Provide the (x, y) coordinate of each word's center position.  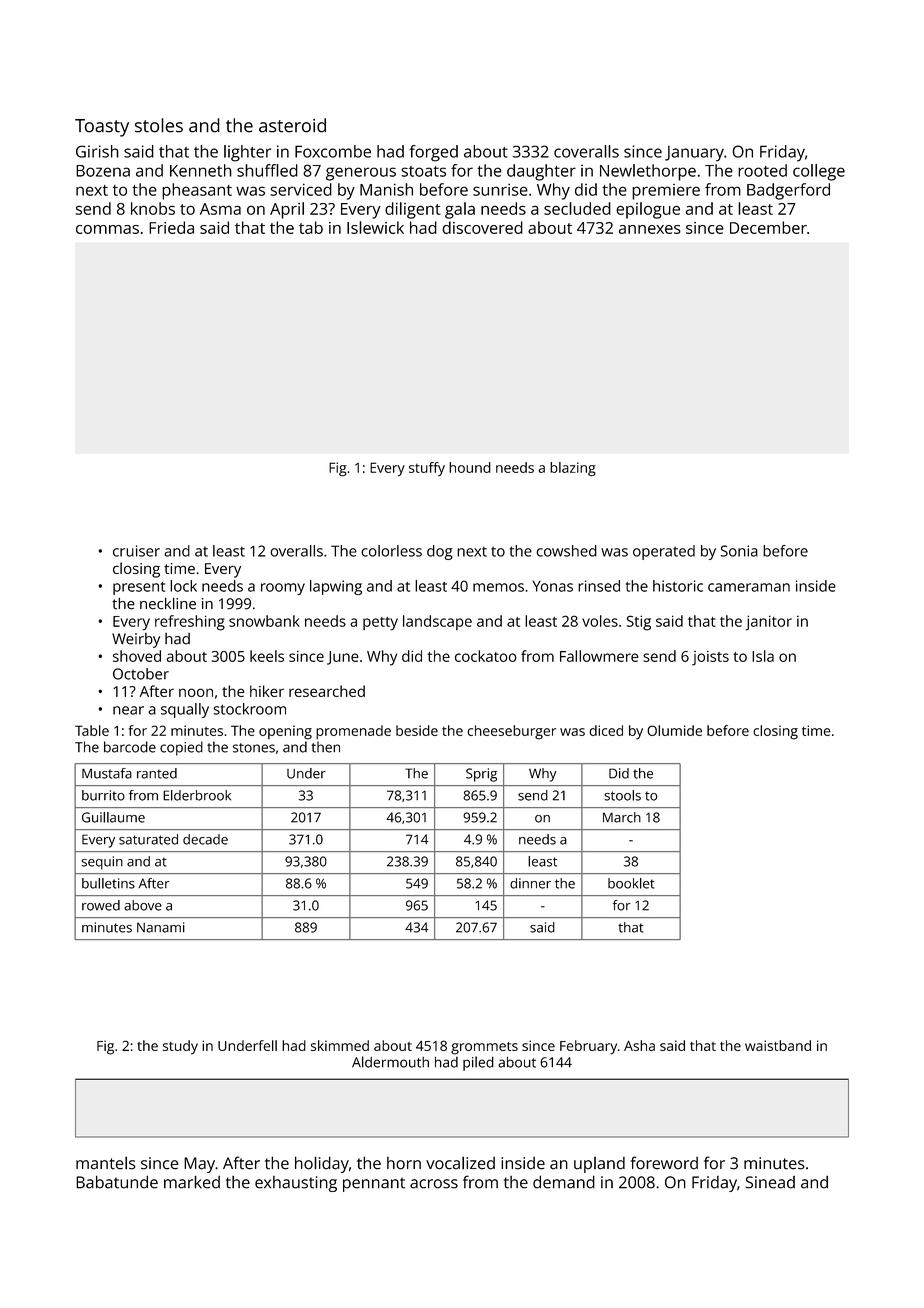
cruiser (136, 551)
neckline (168, 603)
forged (433, 153)
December (768, 227)
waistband (778, 1045)
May (199, 1165)
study (180, 1047)
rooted (762, 170)
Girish (97, 151)
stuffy (427, 469)
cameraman (749, 587)
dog (440, 552)
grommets (484, 1048)
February (588, 1047)
